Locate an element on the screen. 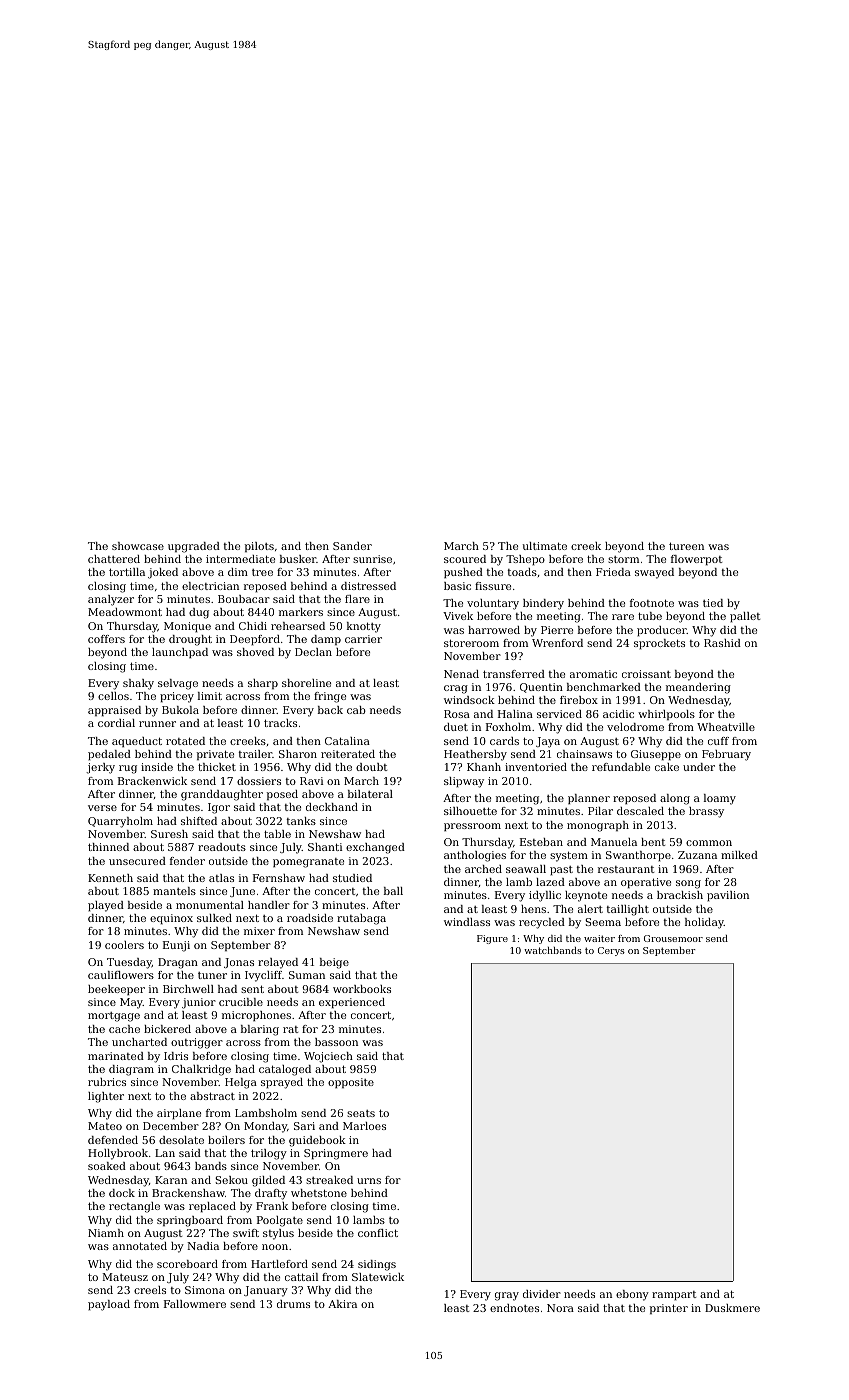  jerky is located at coordinates (100, 768).
